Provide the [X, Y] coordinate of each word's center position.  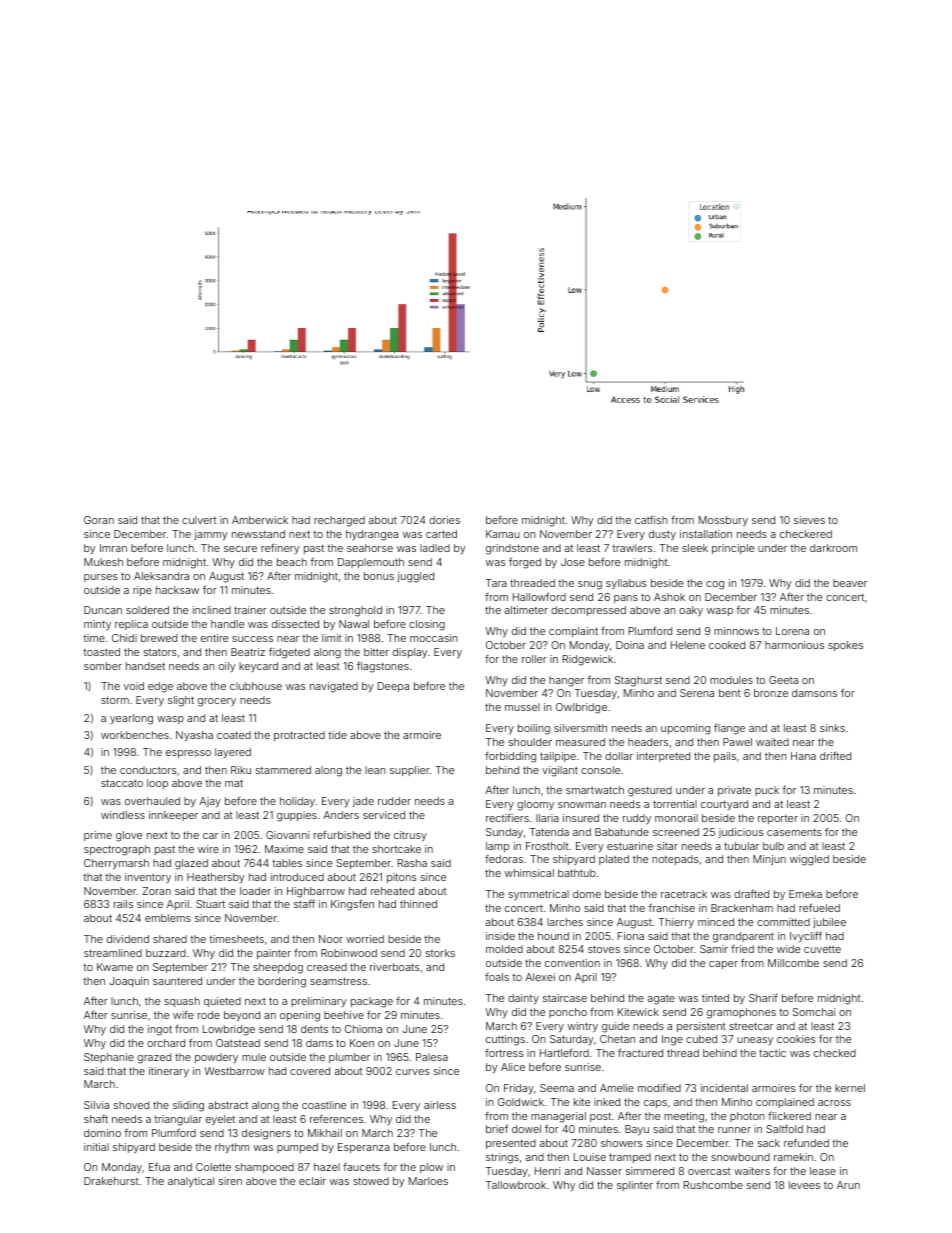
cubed [701, 1039]
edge [160, 687]
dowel [526, 1129]
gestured [650, 791]
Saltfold [784, 1128]
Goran [99, 520]
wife [183, 1015]
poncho [568, 1013]
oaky [691, 611]
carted [441, 534]
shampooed [264, 1168]
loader [255, 891]
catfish [651, 519]
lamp [497, 847]
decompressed [588, 611]
